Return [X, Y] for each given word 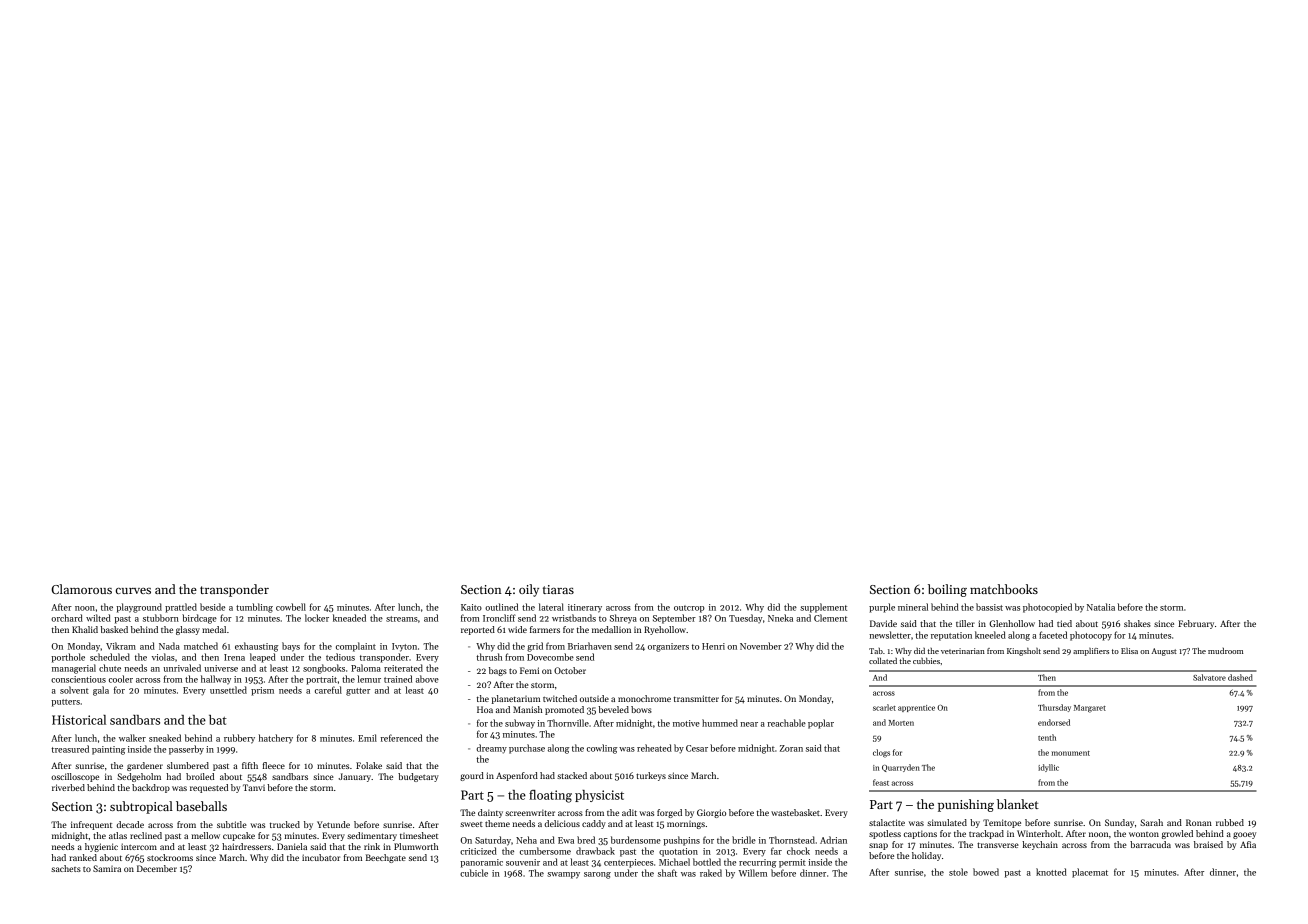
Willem [753, 873]
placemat [1090, 873]
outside [594, 698]
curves [133, 591]
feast [881, 782]
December [157, 868]
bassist [989, 607]
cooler [121, 679]
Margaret [1090, 709]
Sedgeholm [139, 777]
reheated [654, 748]
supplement [823, 608]
